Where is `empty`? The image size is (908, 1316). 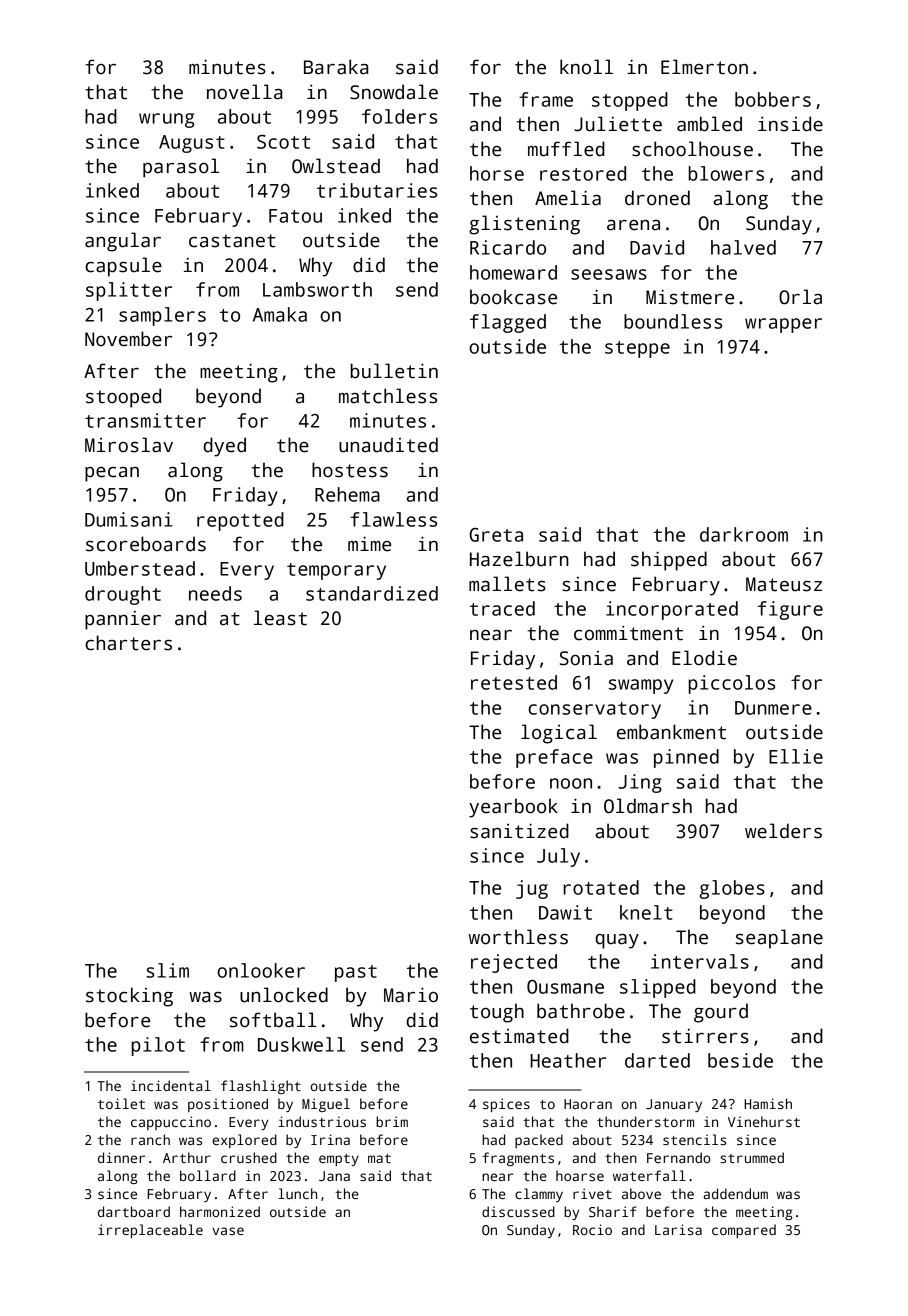 empty is located at coordinates (339, 1160).
